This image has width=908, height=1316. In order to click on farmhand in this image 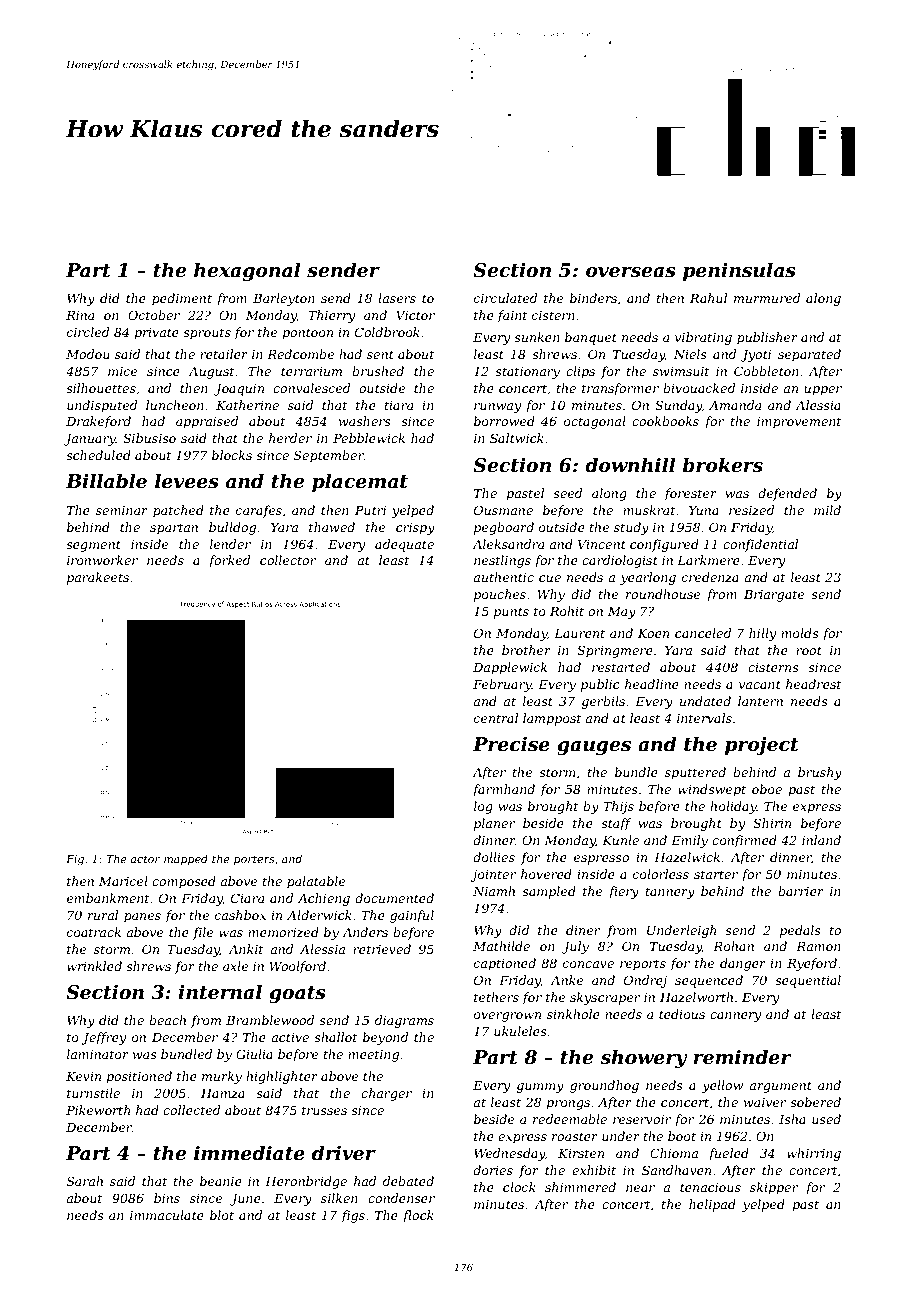, I will do `click(503, 790)`.
